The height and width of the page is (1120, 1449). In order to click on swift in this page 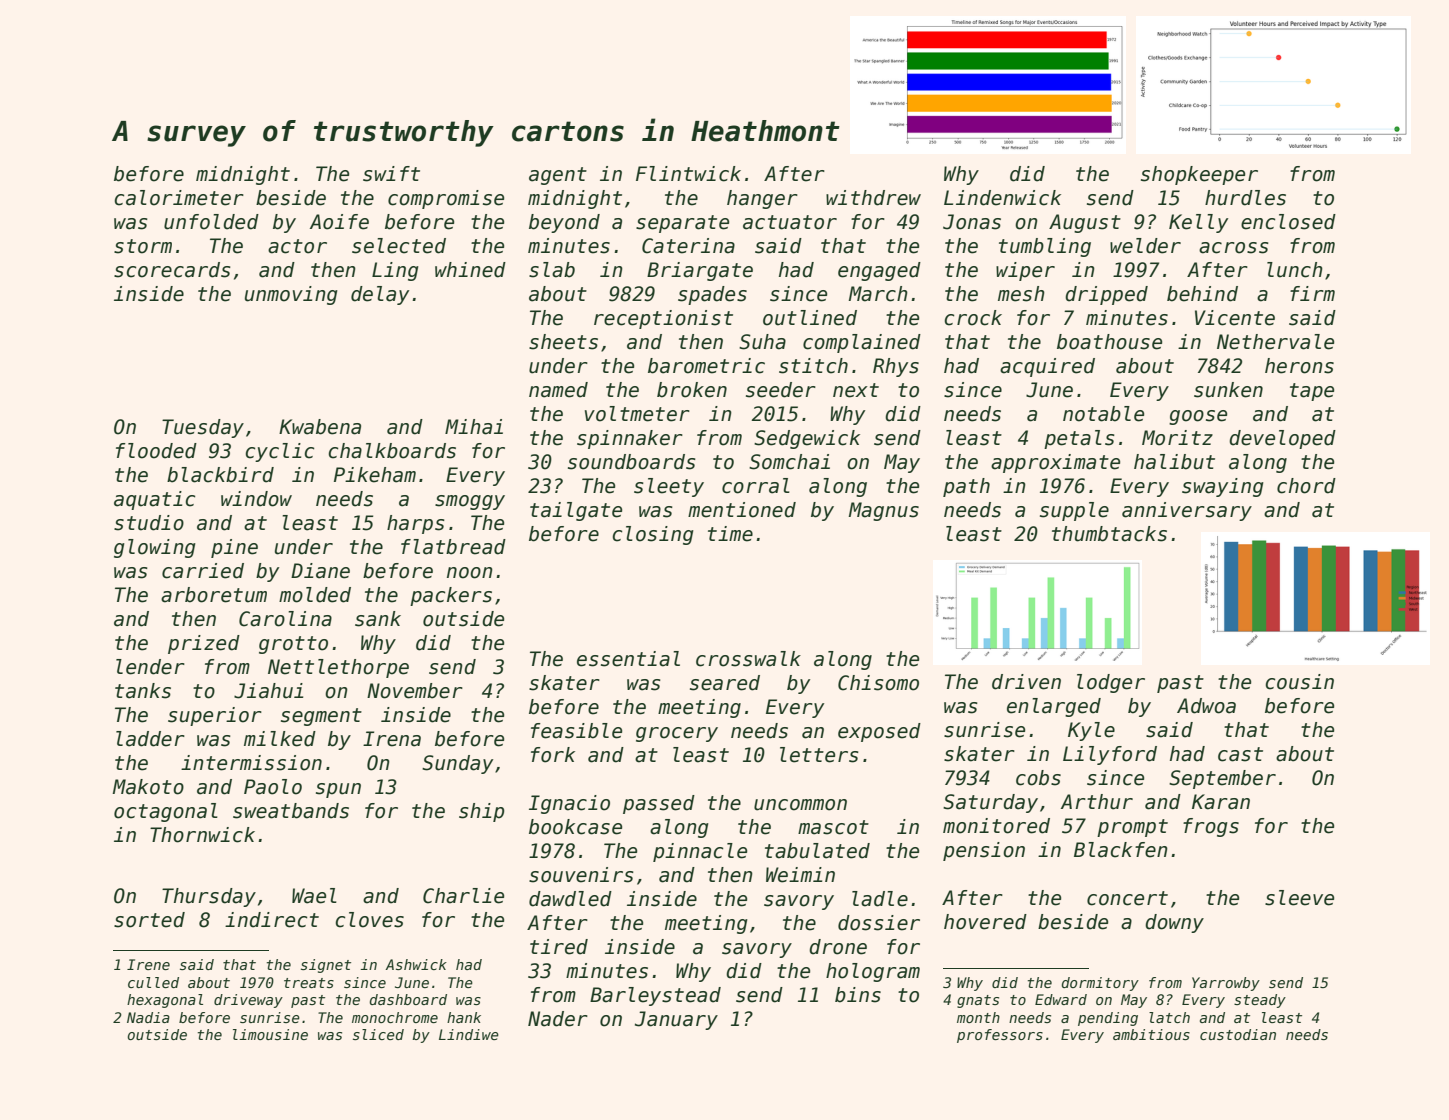, I will do `click(391, 174)`.
